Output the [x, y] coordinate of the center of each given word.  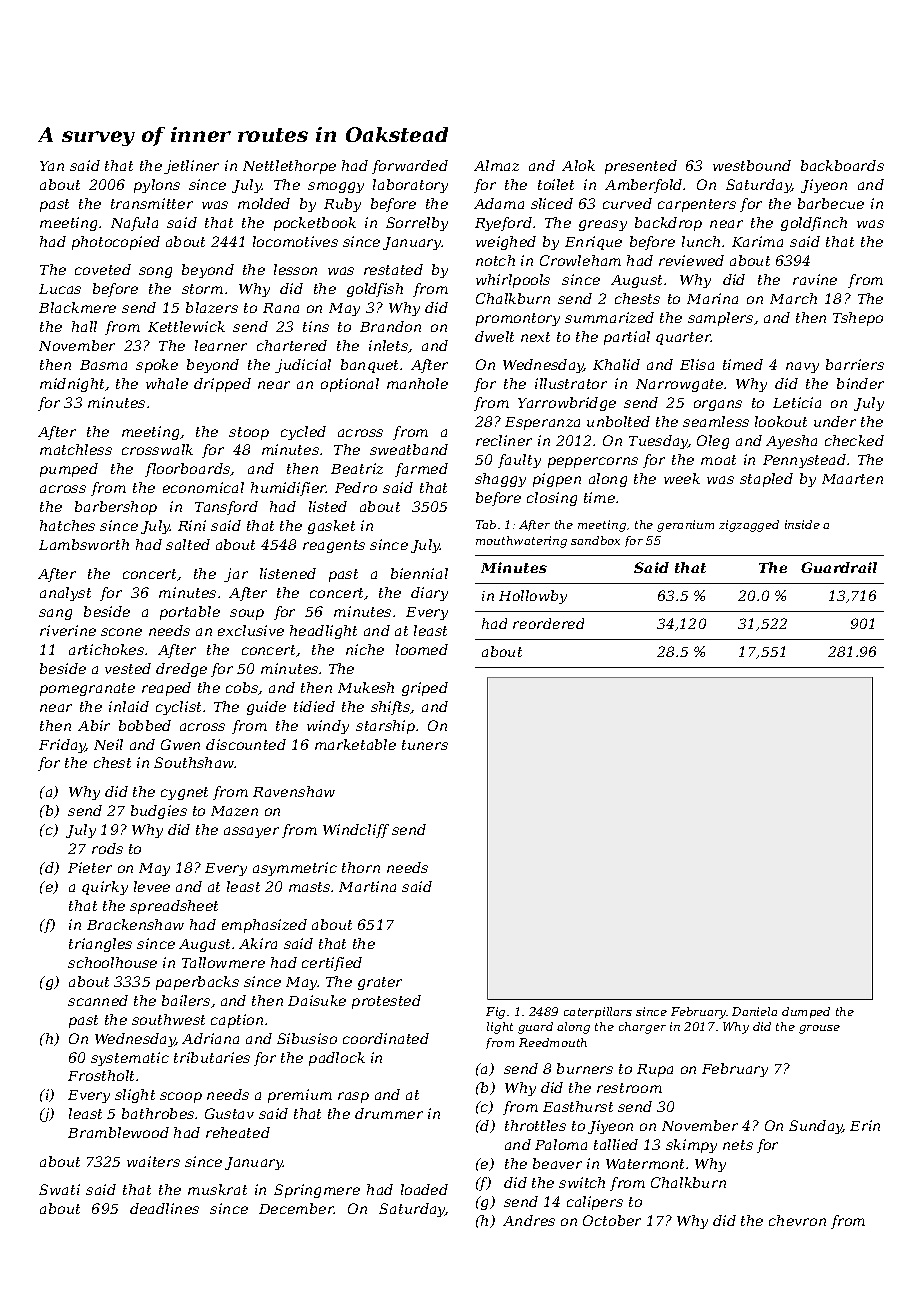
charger [642, 1028]
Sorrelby [417, 224]
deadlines [164, 1208]
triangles [100, 945]
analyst [65, 594]
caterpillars [598, 1012]
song [155, 272]
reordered [548, 623]
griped [425, 689]
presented [641, 167]
